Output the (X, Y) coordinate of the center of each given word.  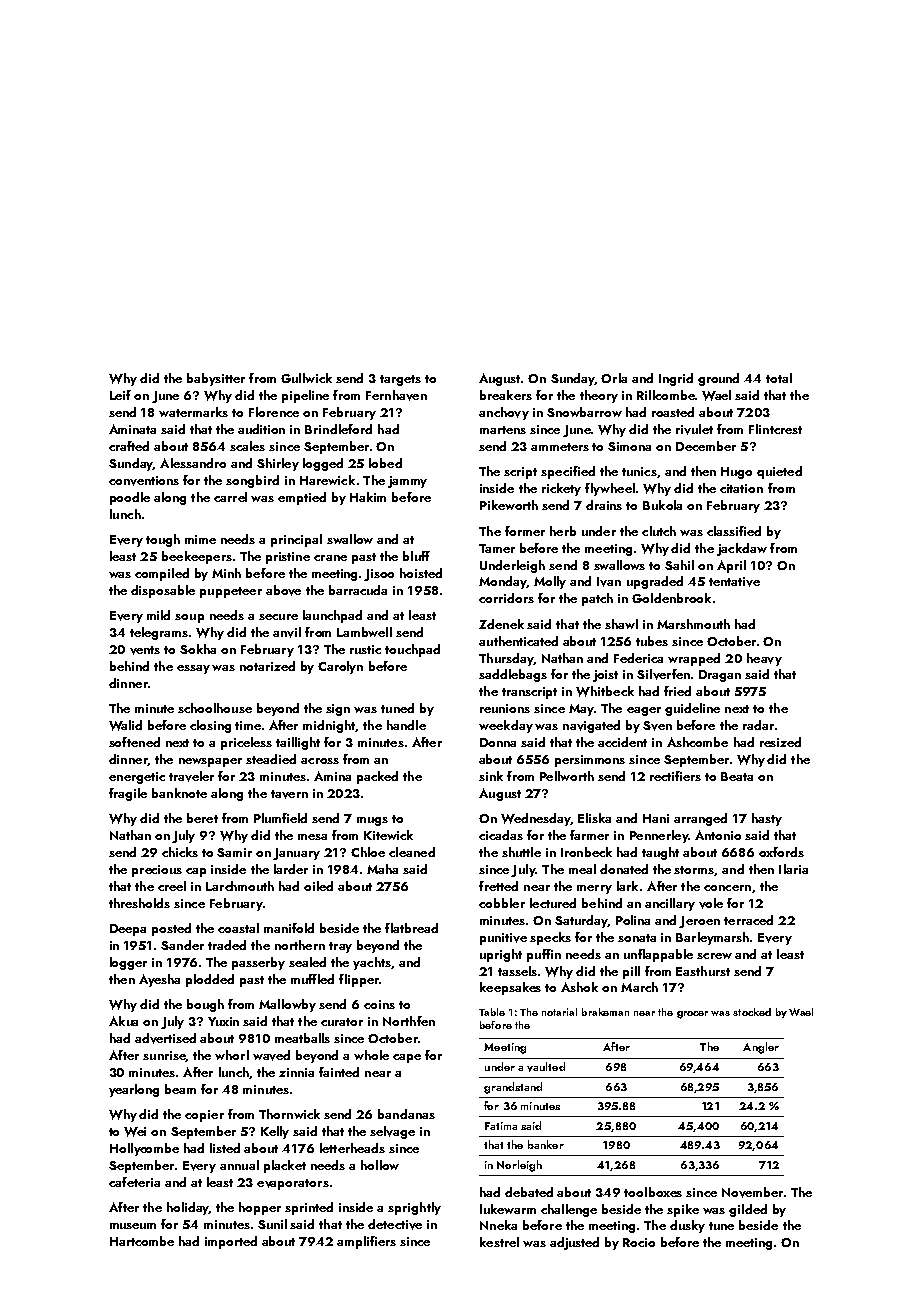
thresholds (139, 903)
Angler (761, 1048)
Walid (125, 725)
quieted (779, 472)
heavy (764, 659)
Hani (656, 818)
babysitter (216, 379)
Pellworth (567, 776)
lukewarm (508, 1209)
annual (239, 1165)
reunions (505, 708)
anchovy (504, 413)
